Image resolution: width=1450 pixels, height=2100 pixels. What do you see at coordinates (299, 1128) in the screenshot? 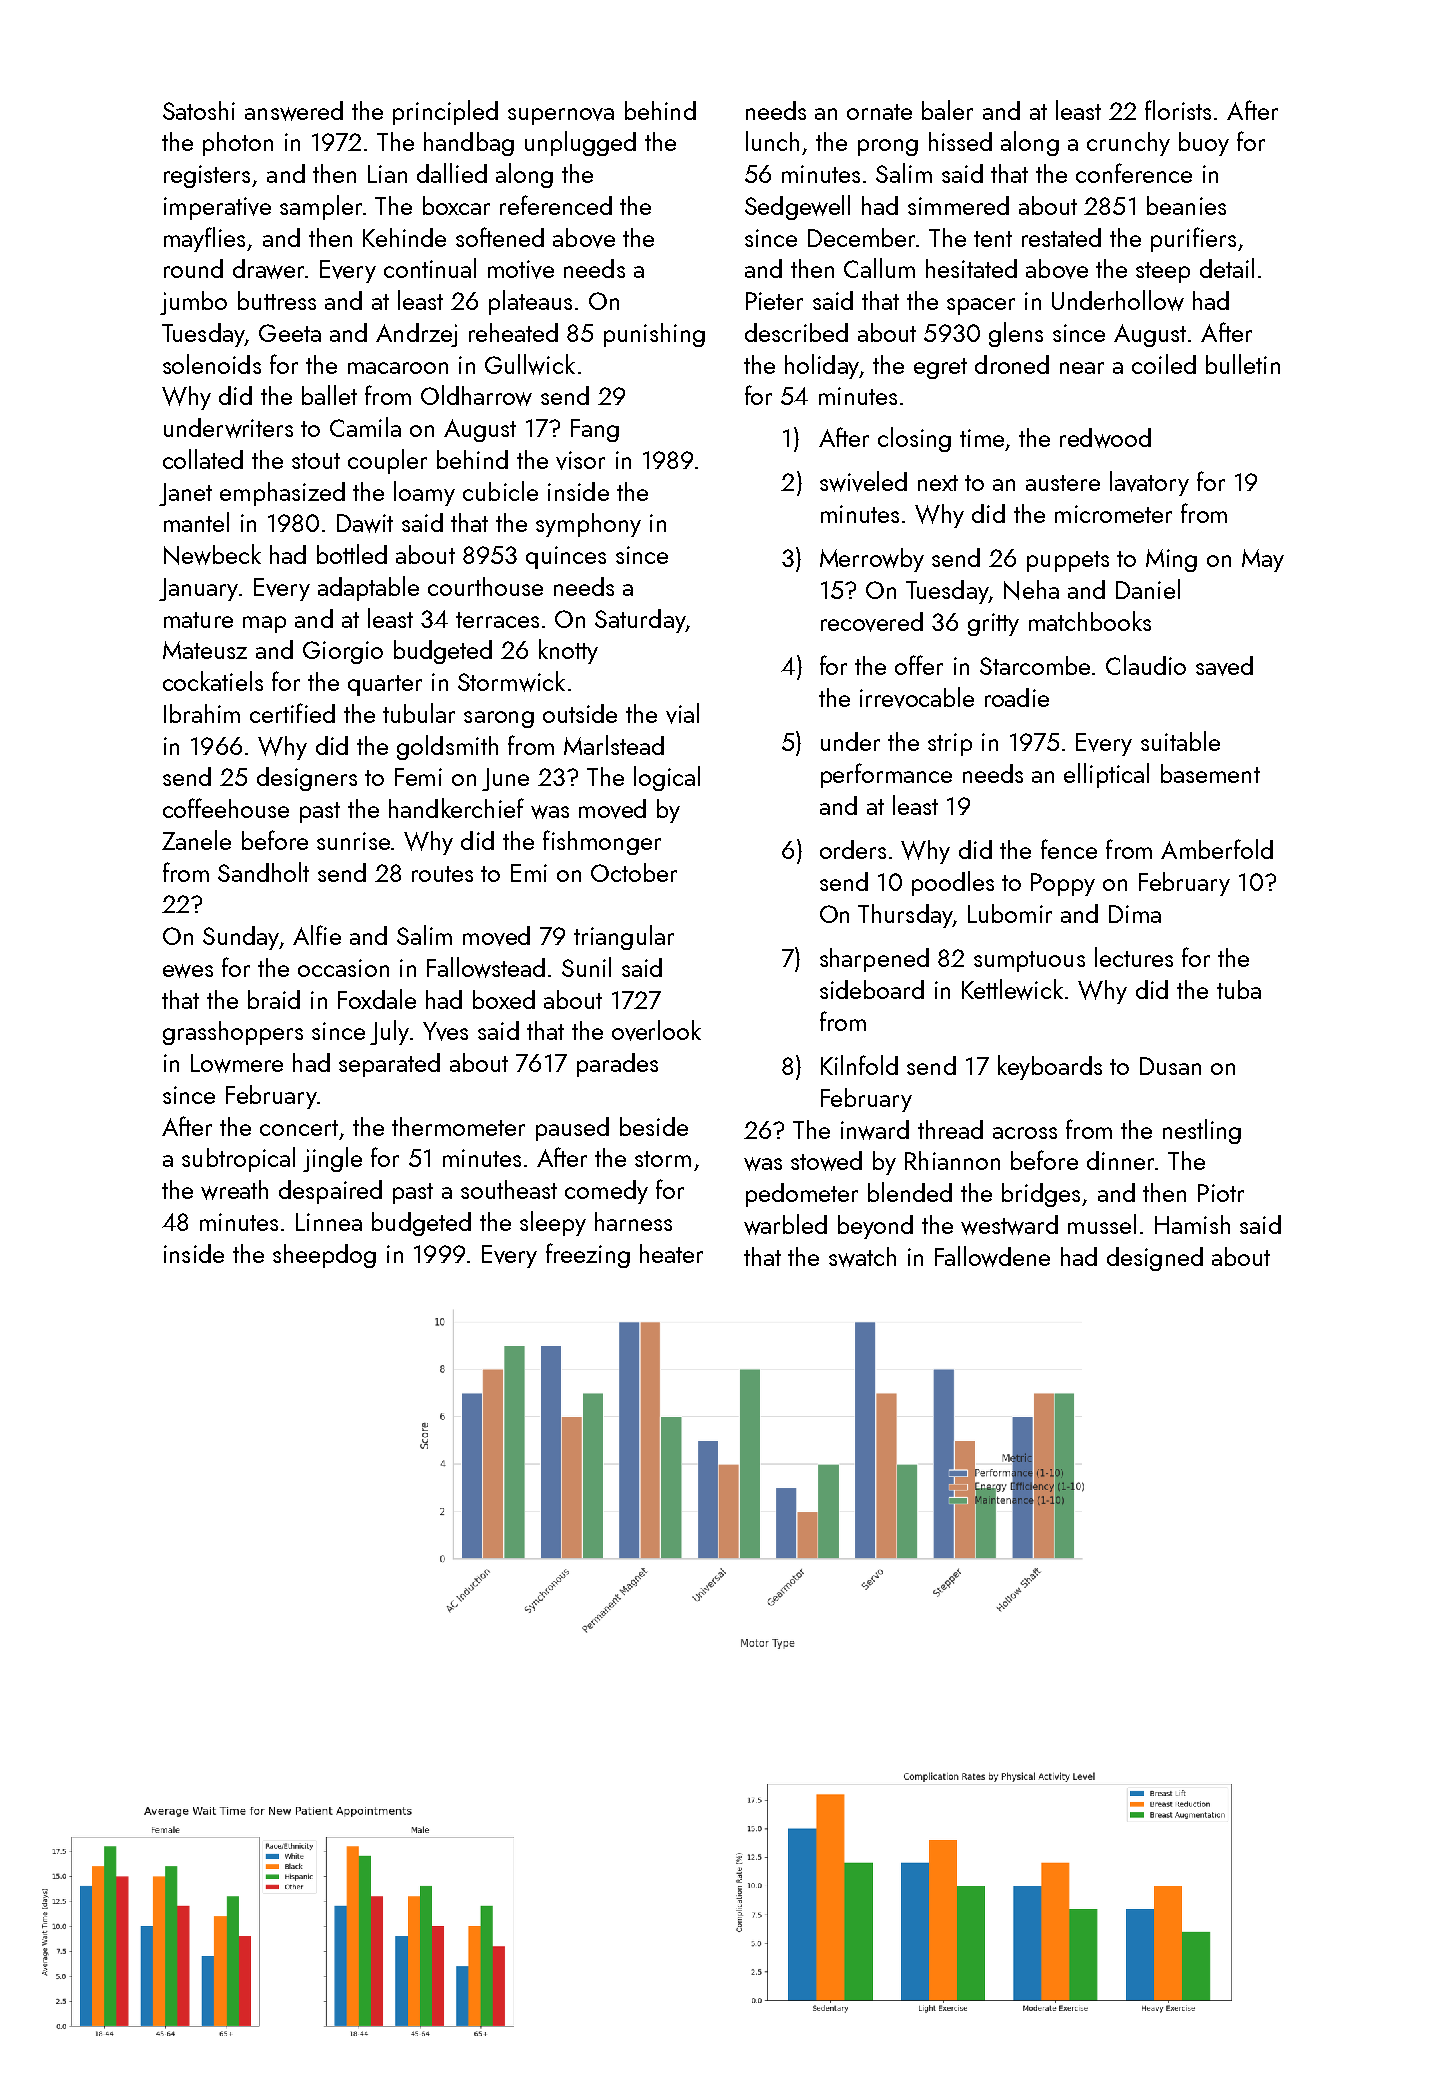
I see `concert` at bounding box center [299, 1128].
